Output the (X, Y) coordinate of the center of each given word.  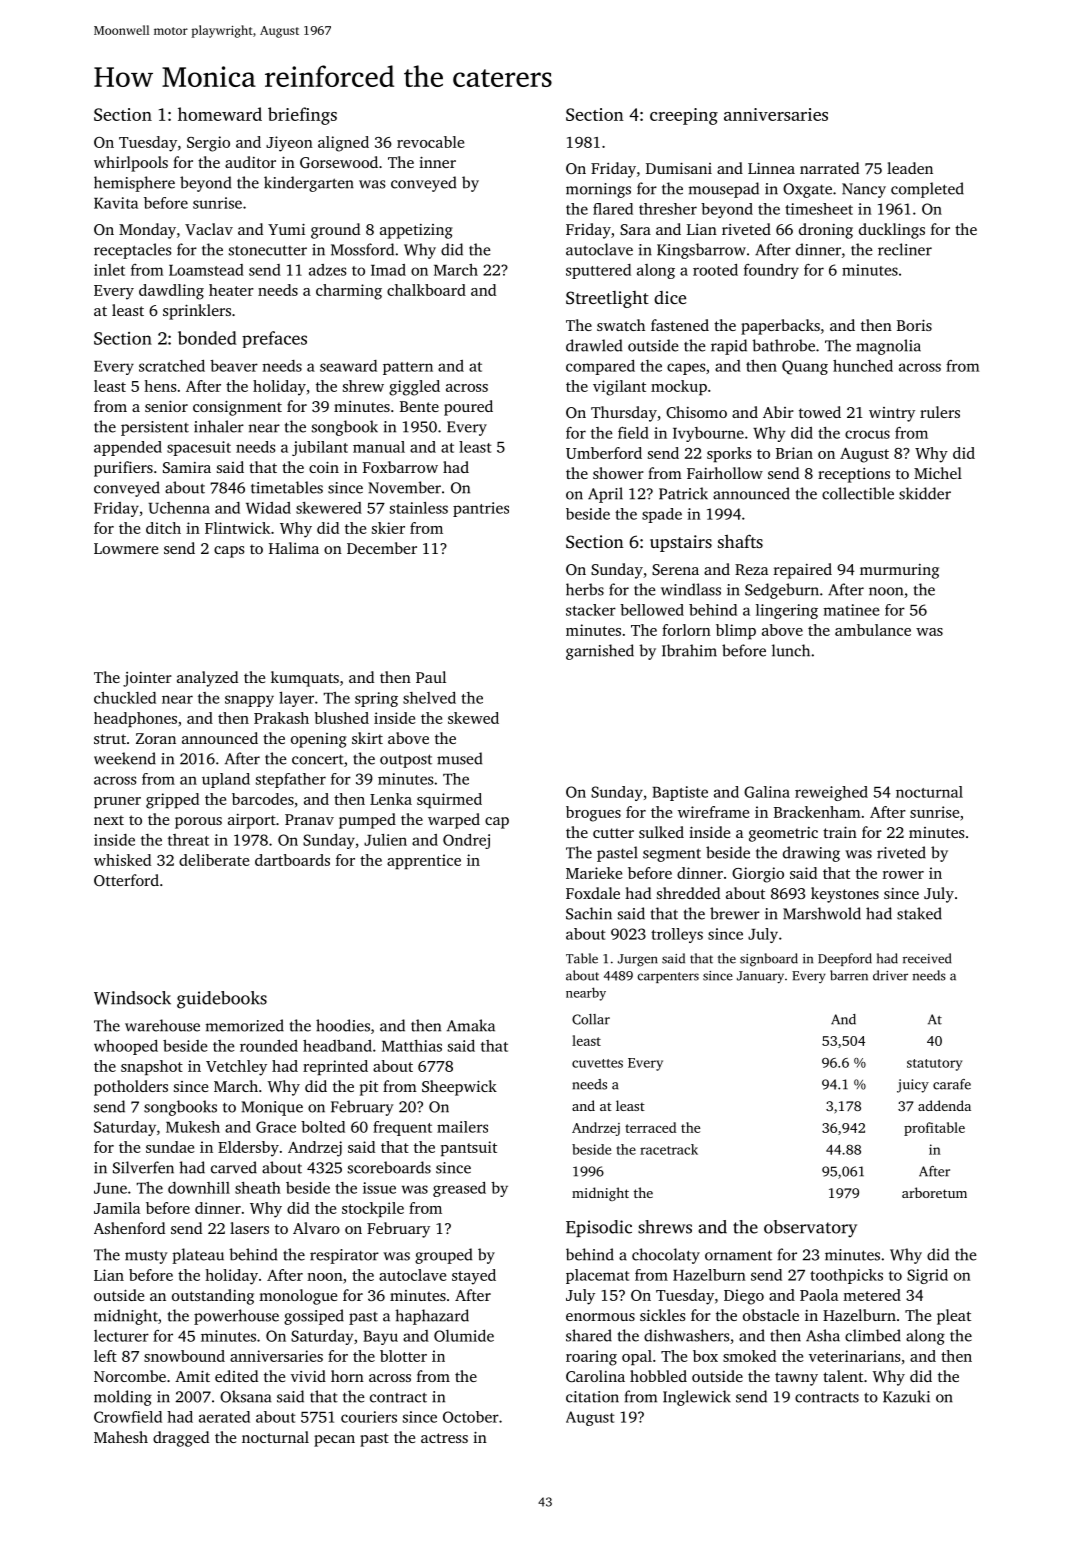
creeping (684, 116)
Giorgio (758, 875)
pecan (334, 1441)
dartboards (292, 860)
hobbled (658, 1376)
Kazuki (906, 1396)
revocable (431, 142)
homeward (220, 114)
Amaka (471, 1025)
